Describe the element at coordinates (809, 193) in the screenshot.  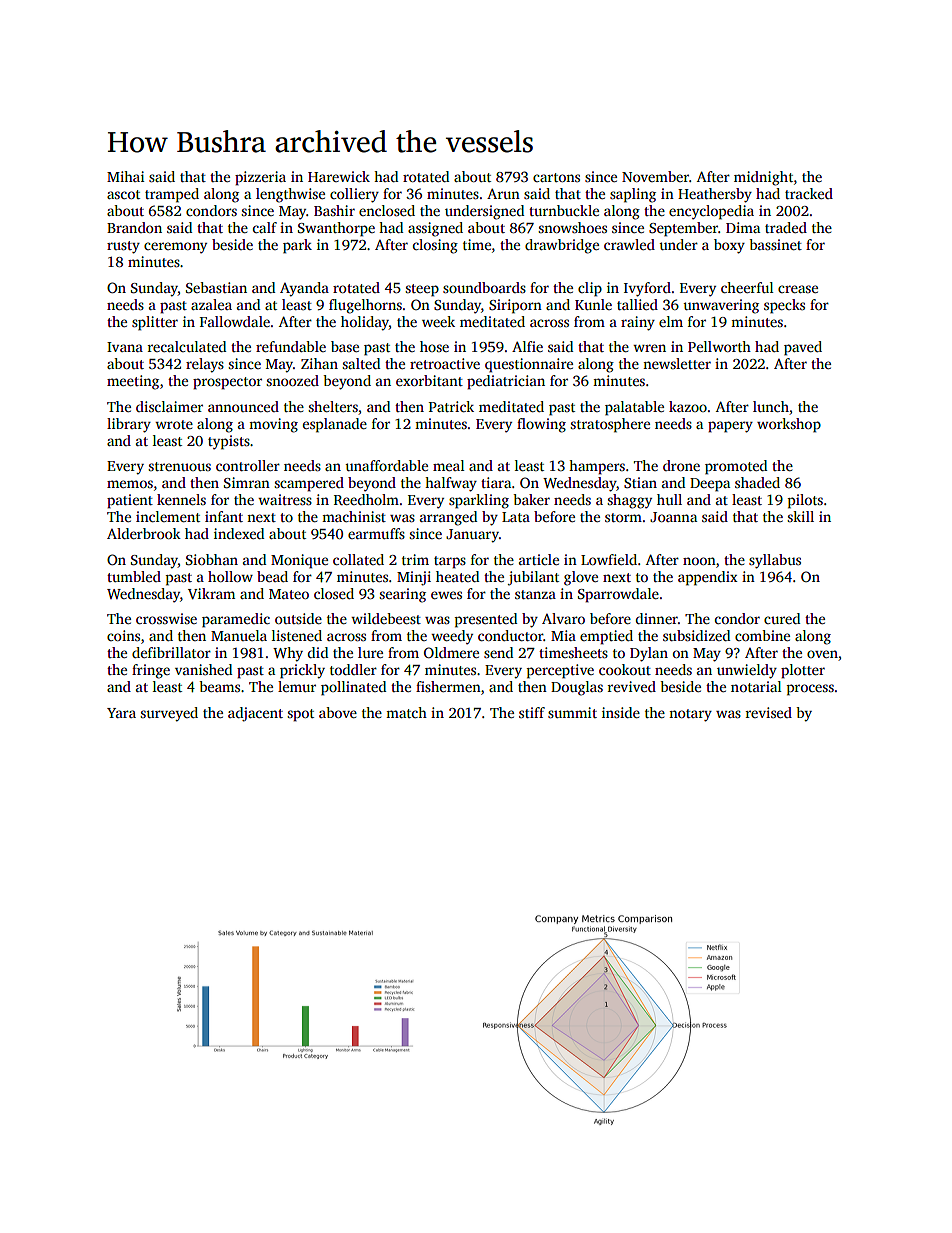
I see `tracked` at that location.
